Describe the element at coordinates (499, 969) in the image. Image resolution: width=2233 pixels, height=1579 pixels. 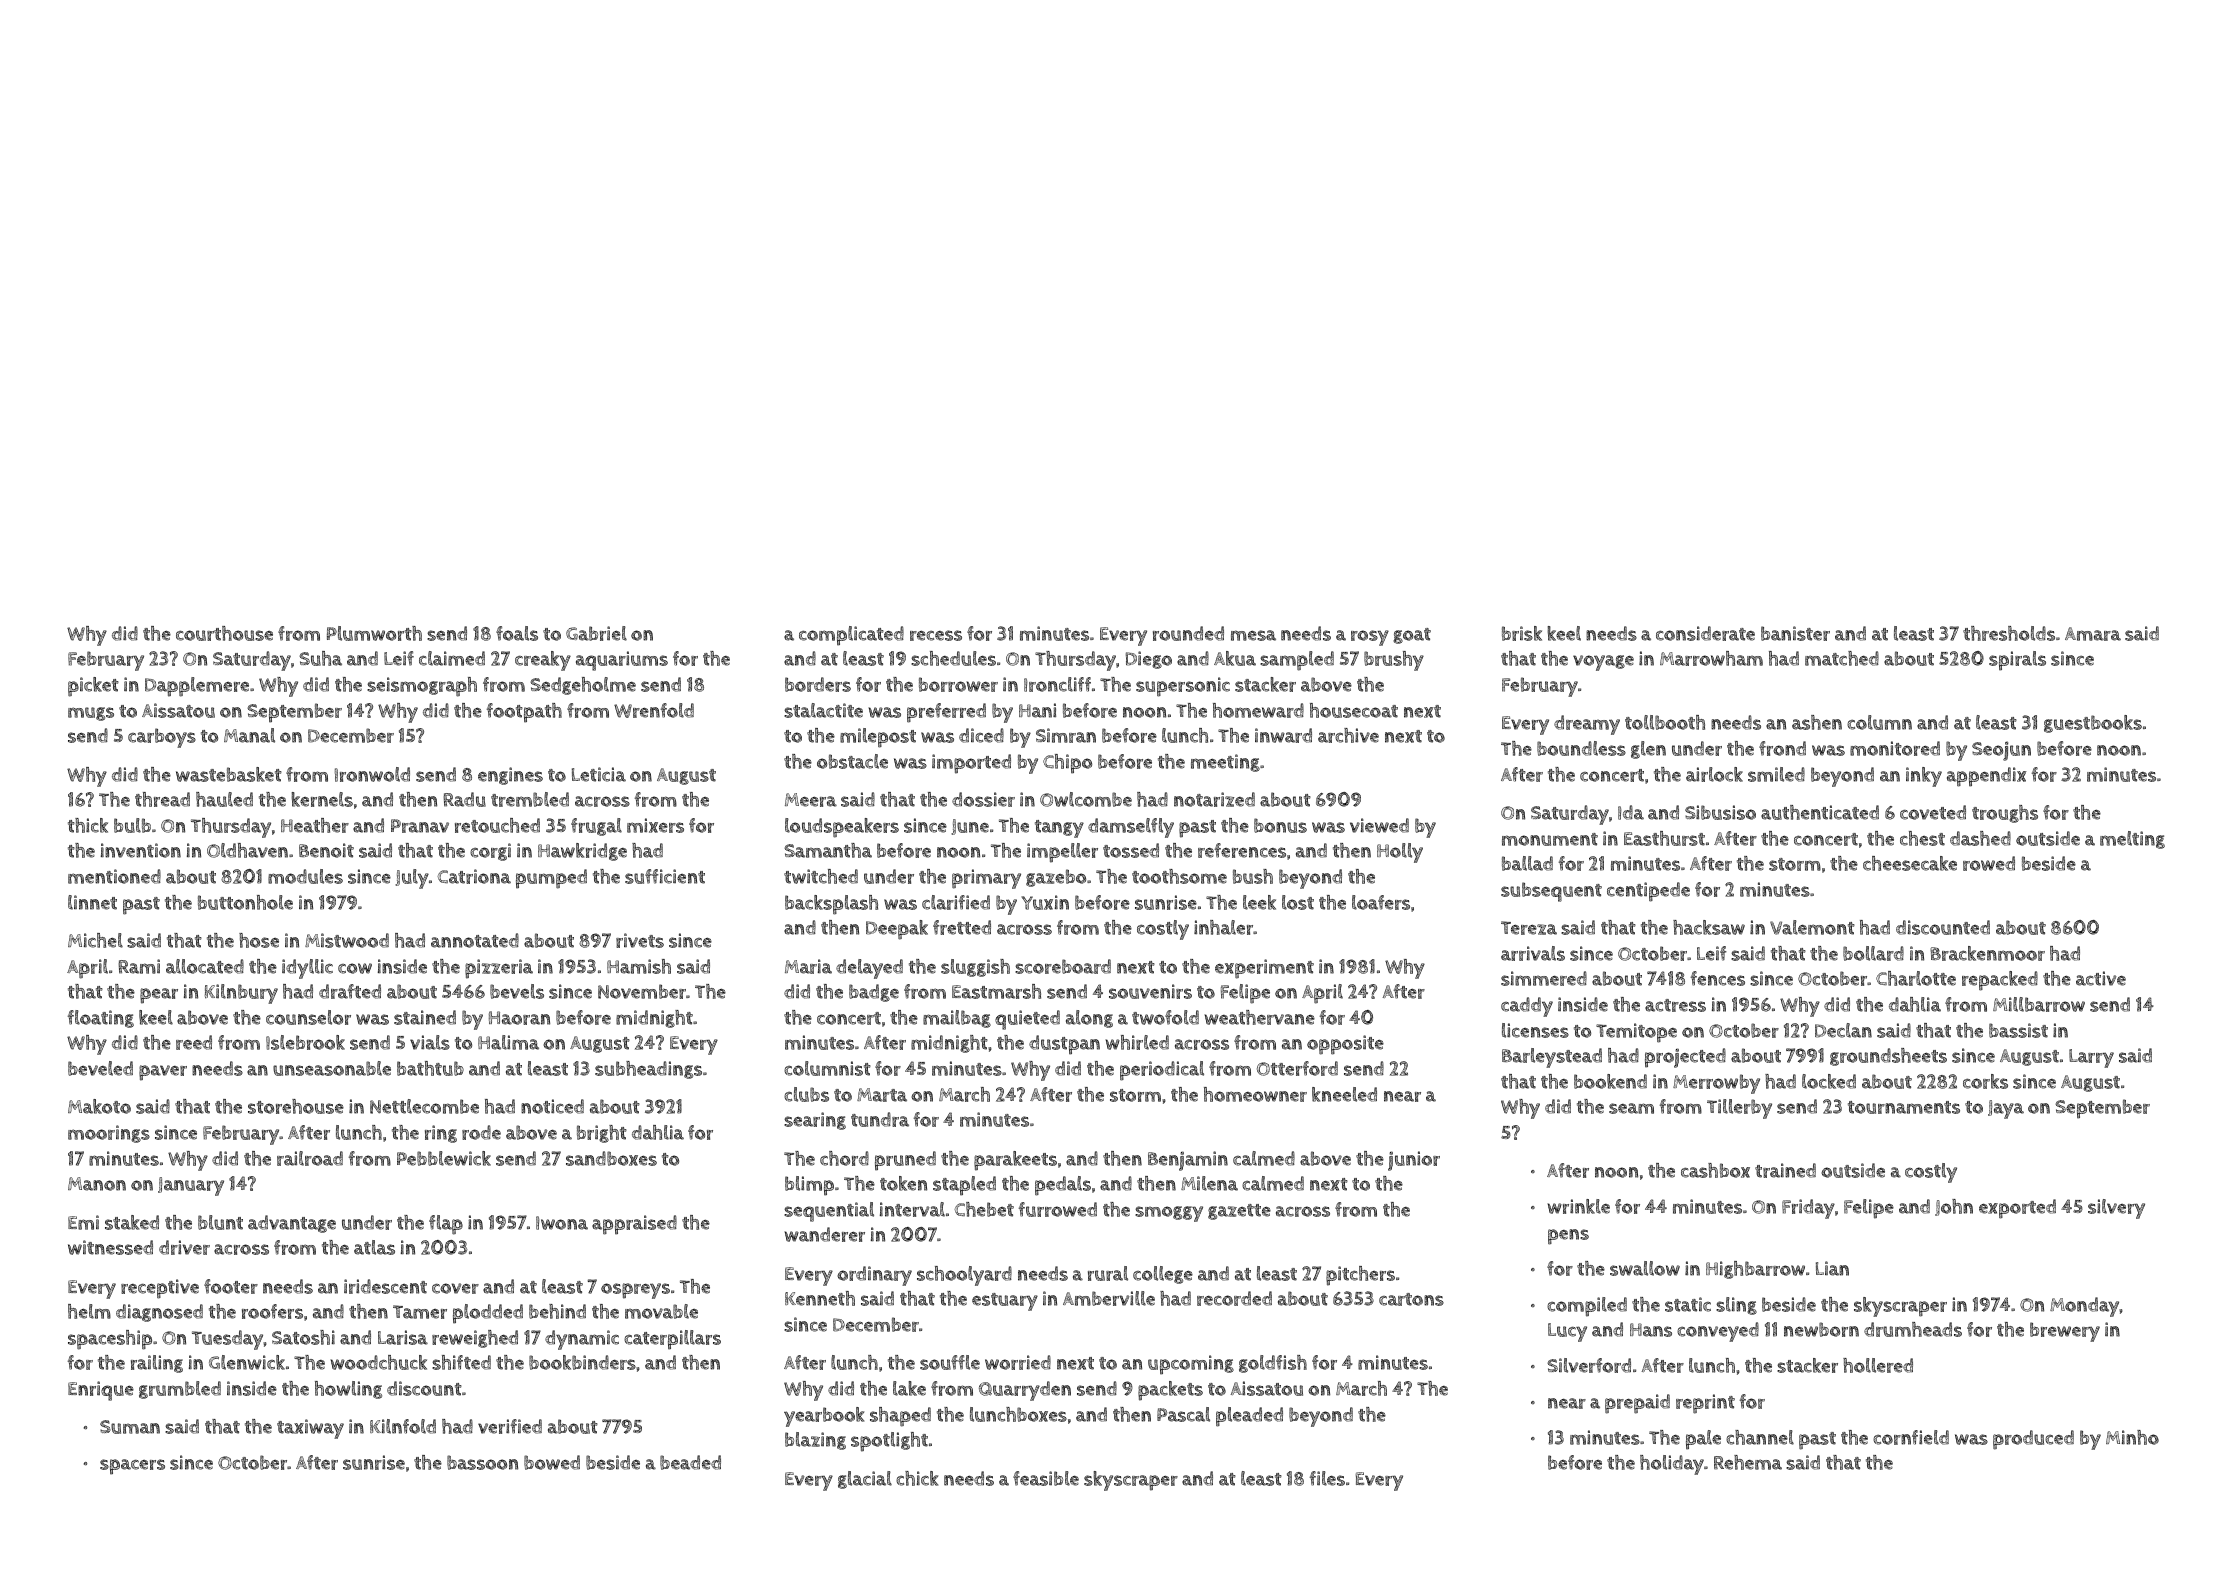
I see `pizzeria` at that location.
